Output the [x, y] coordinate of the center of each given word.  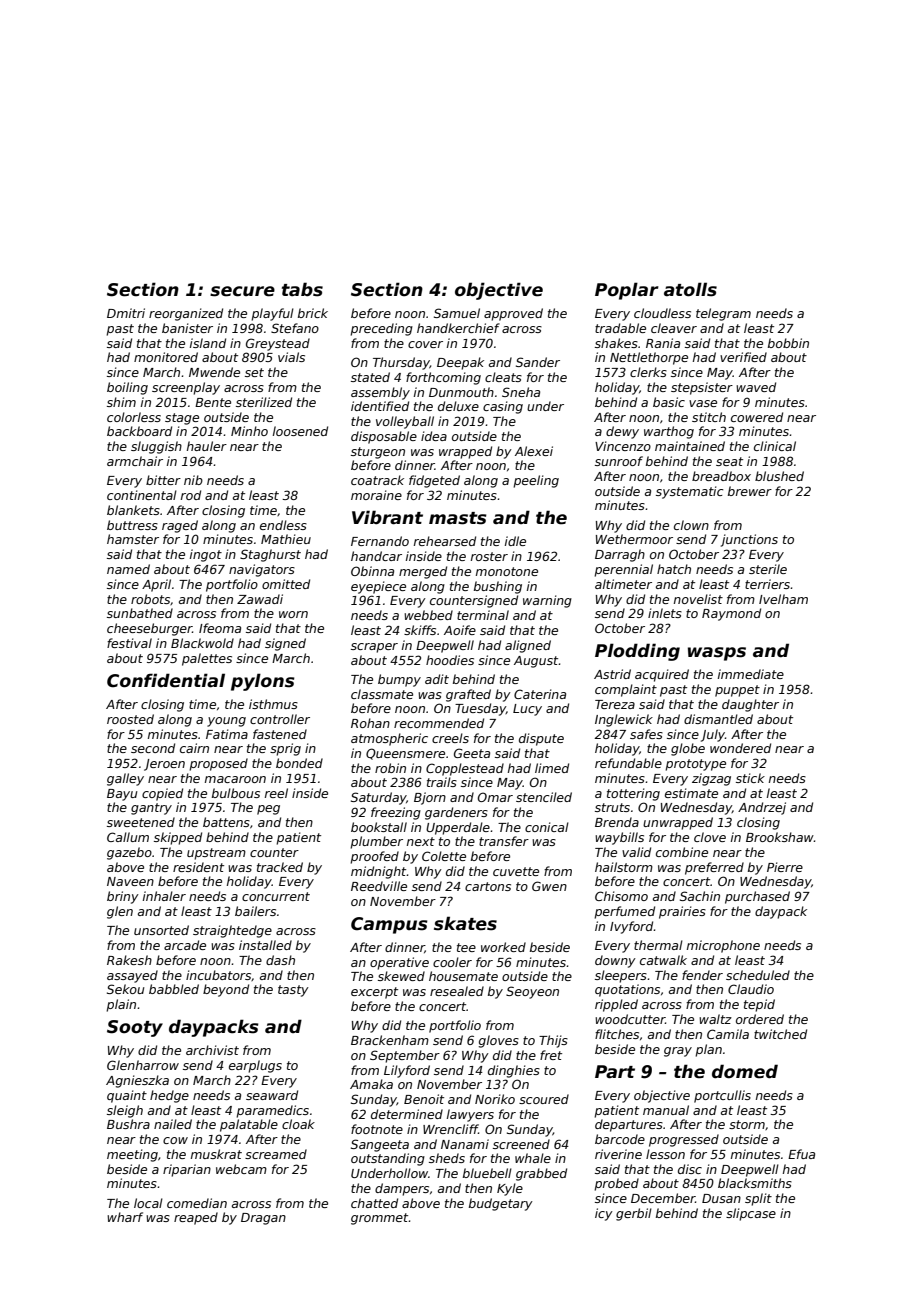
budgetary [501, 1204]
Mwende [214, 372]
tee [466, 947]
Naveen [130, 881]
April [156, 585]
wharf [125, 1217]
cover [425, 344]
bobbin [788, 343]
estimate [691, 793]
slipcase [751, 1214]
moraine [376, 495]
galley [125, 779]
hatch [674, 569]
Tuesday [480, 709]
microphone [723, 946]
